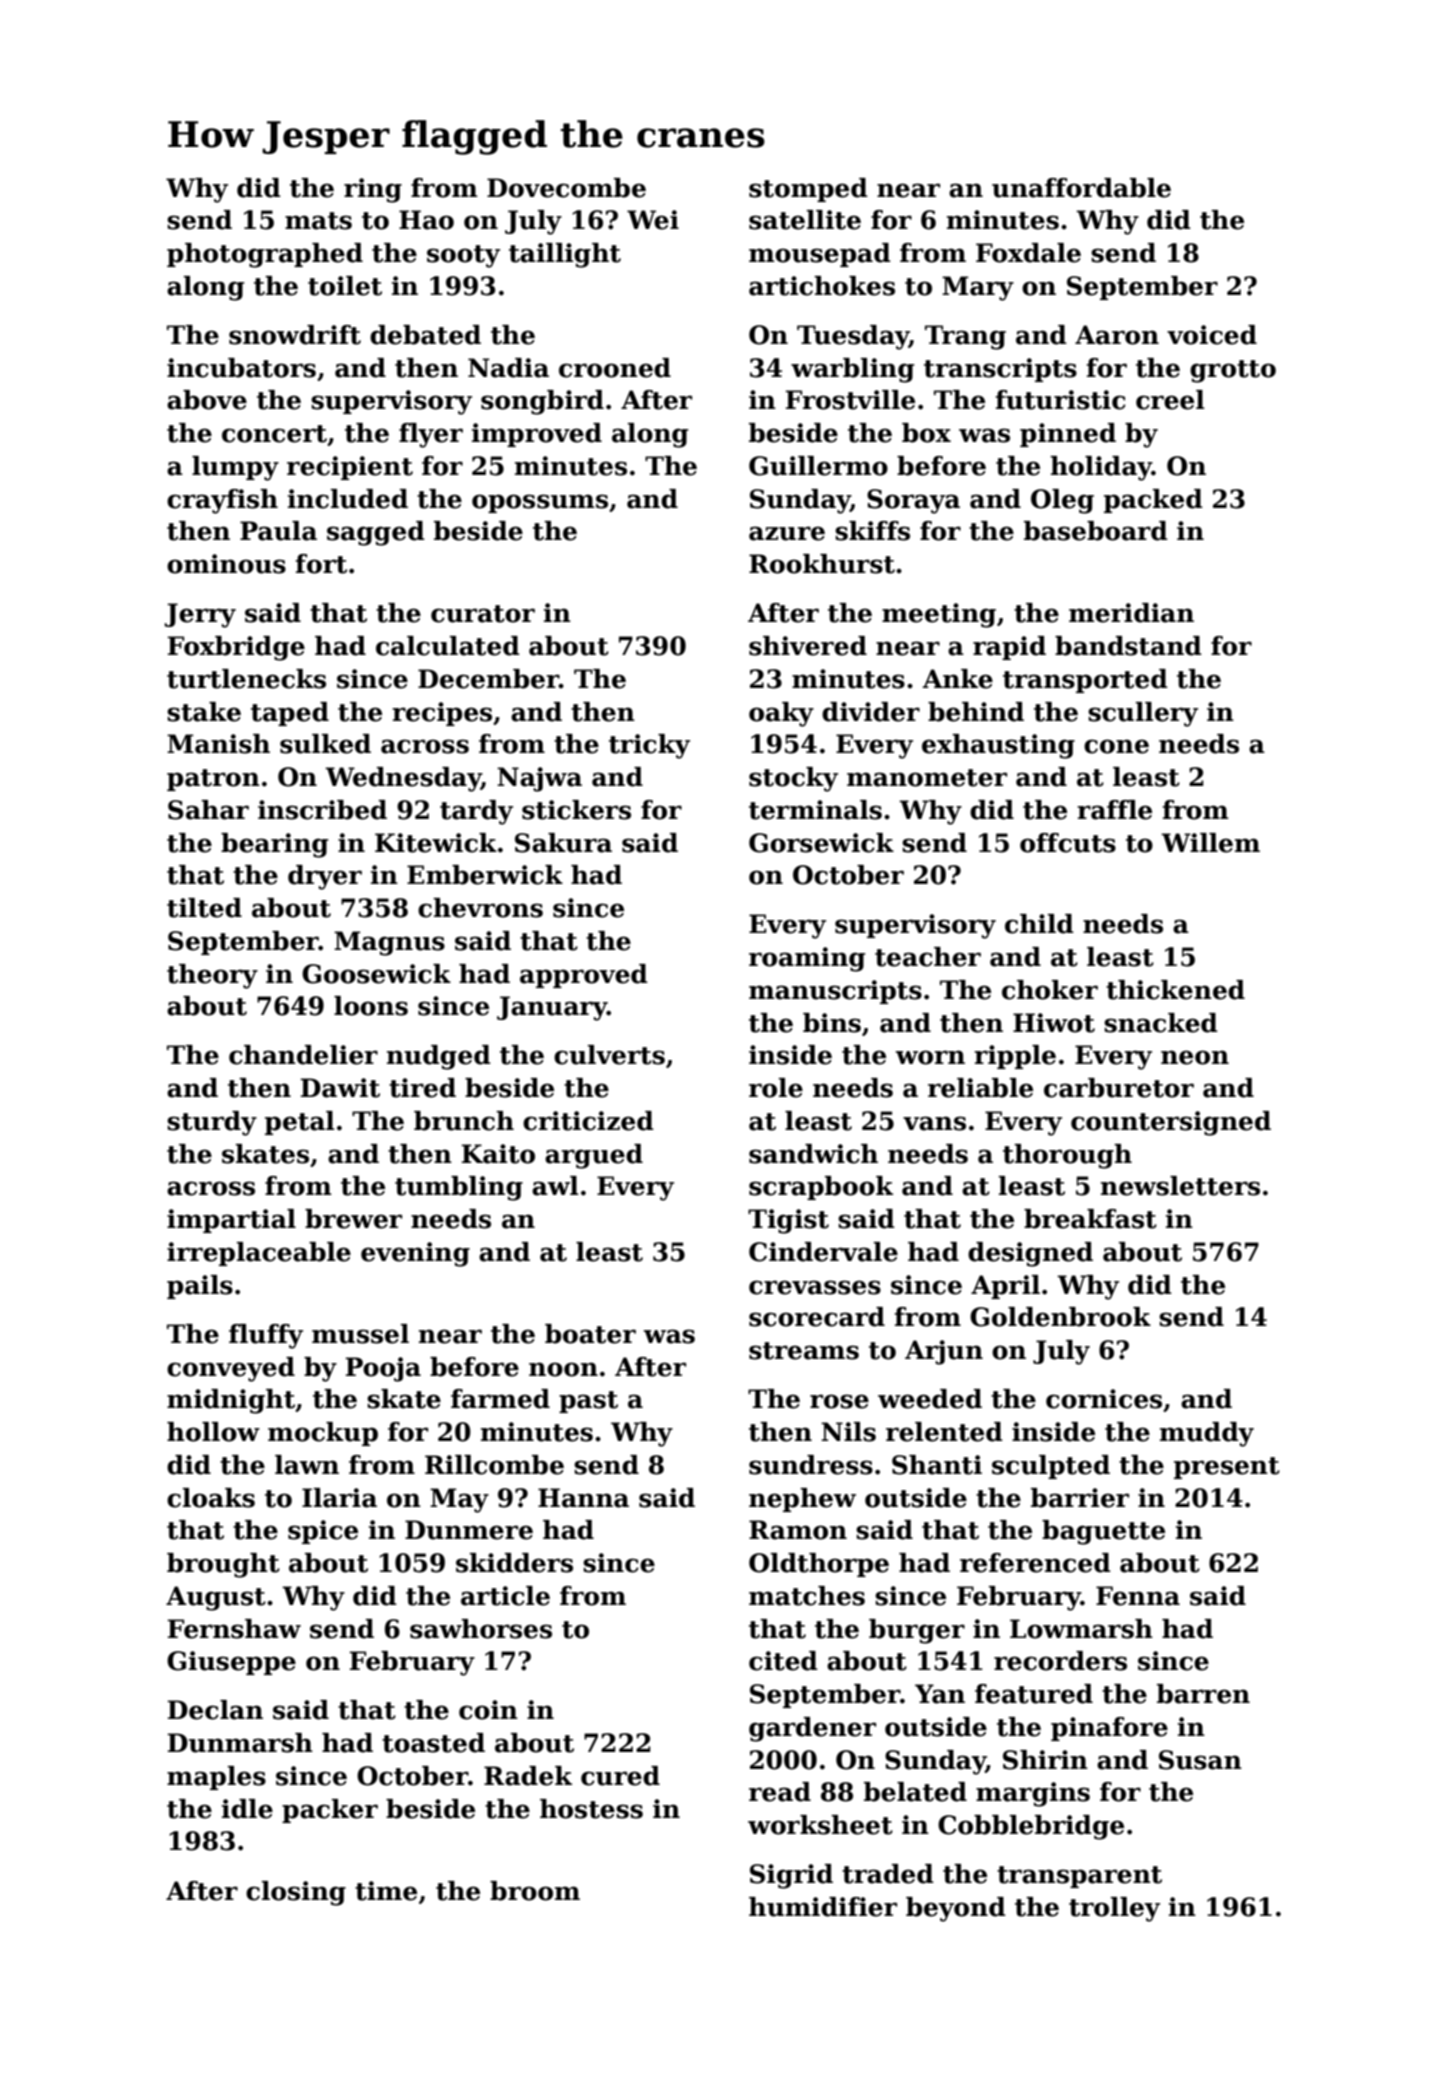 The image size is (1450, 2100). What do you see at coordinates (540, 503) in the screenshot?
I see `opossums` at bounding box center [540, 503].
